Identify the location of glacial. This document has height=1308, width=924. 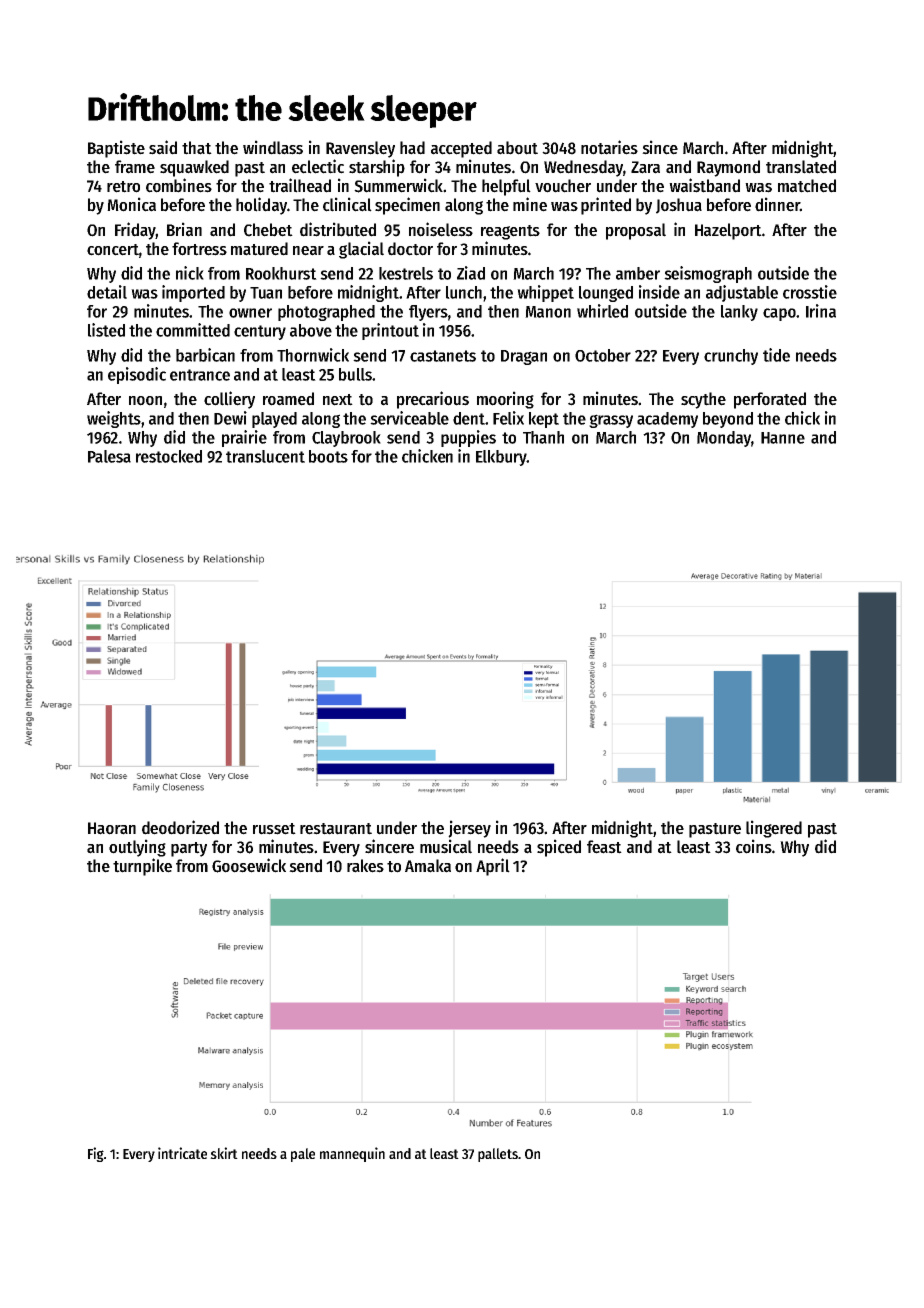
(361, 250).
